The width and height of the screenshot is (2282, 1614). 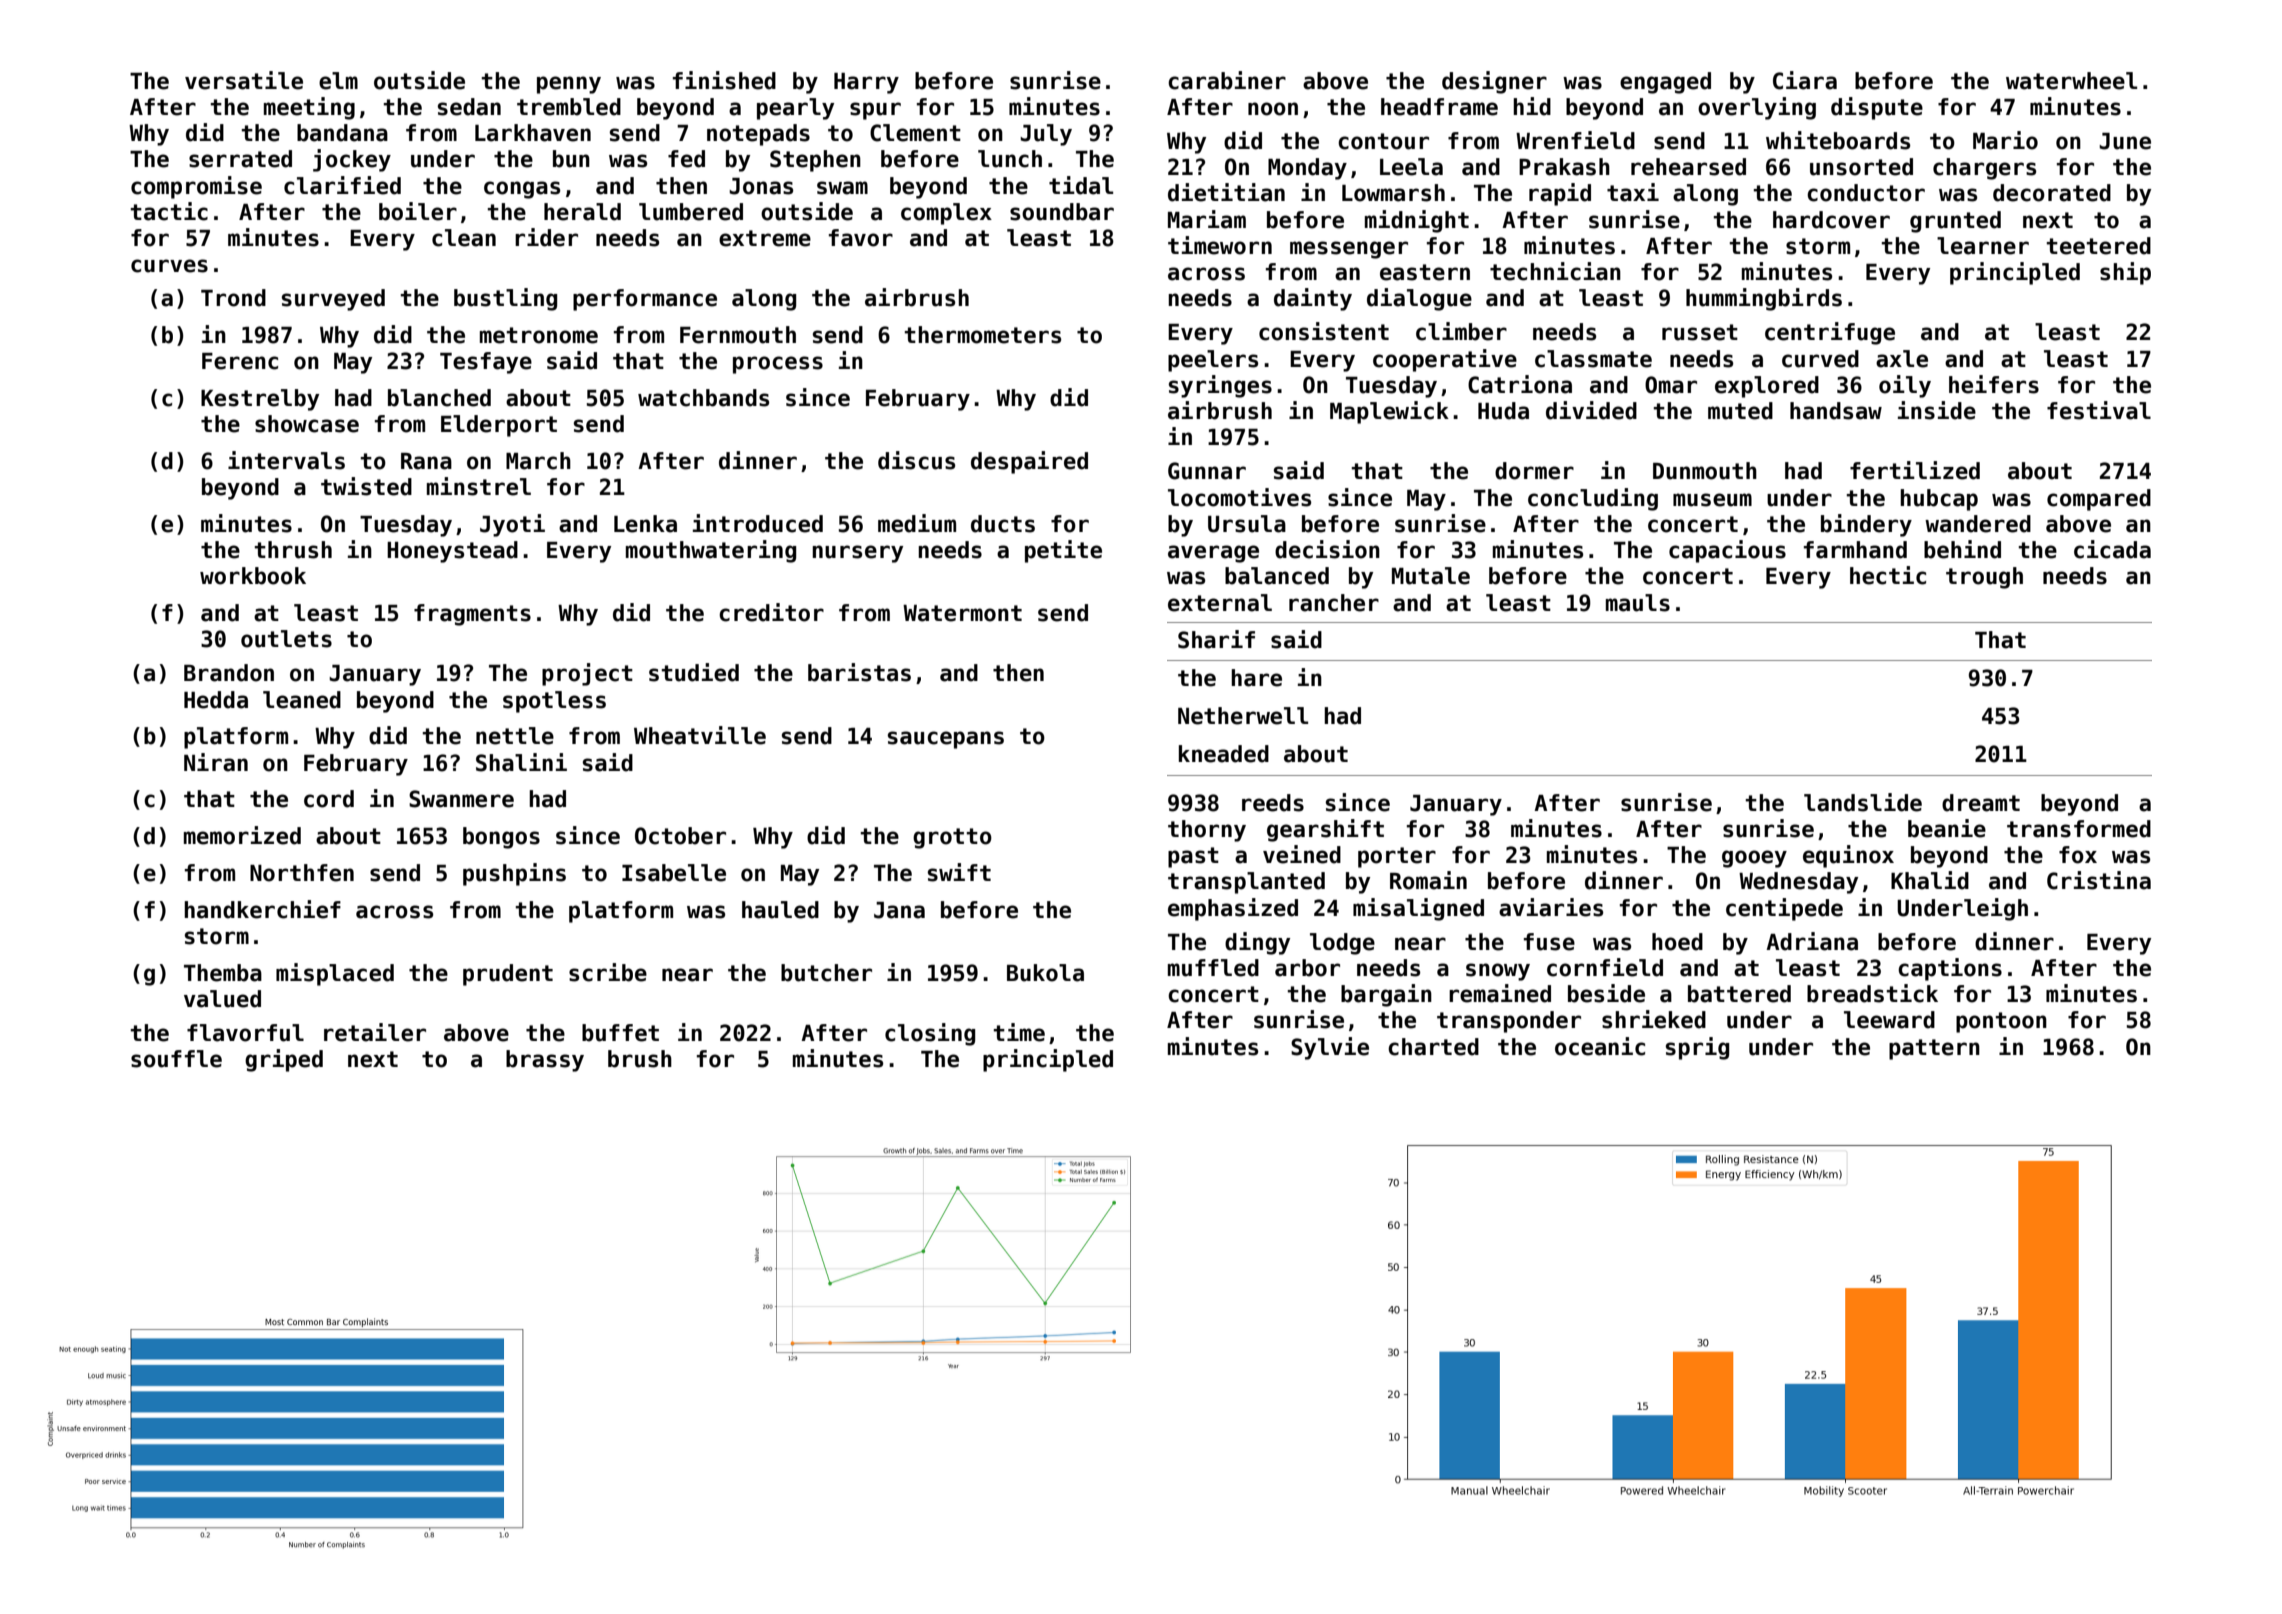 What do you see at coordinates (2125, 273) in the screenshot?
I see `ship` at bounding box center [2125, 273].
